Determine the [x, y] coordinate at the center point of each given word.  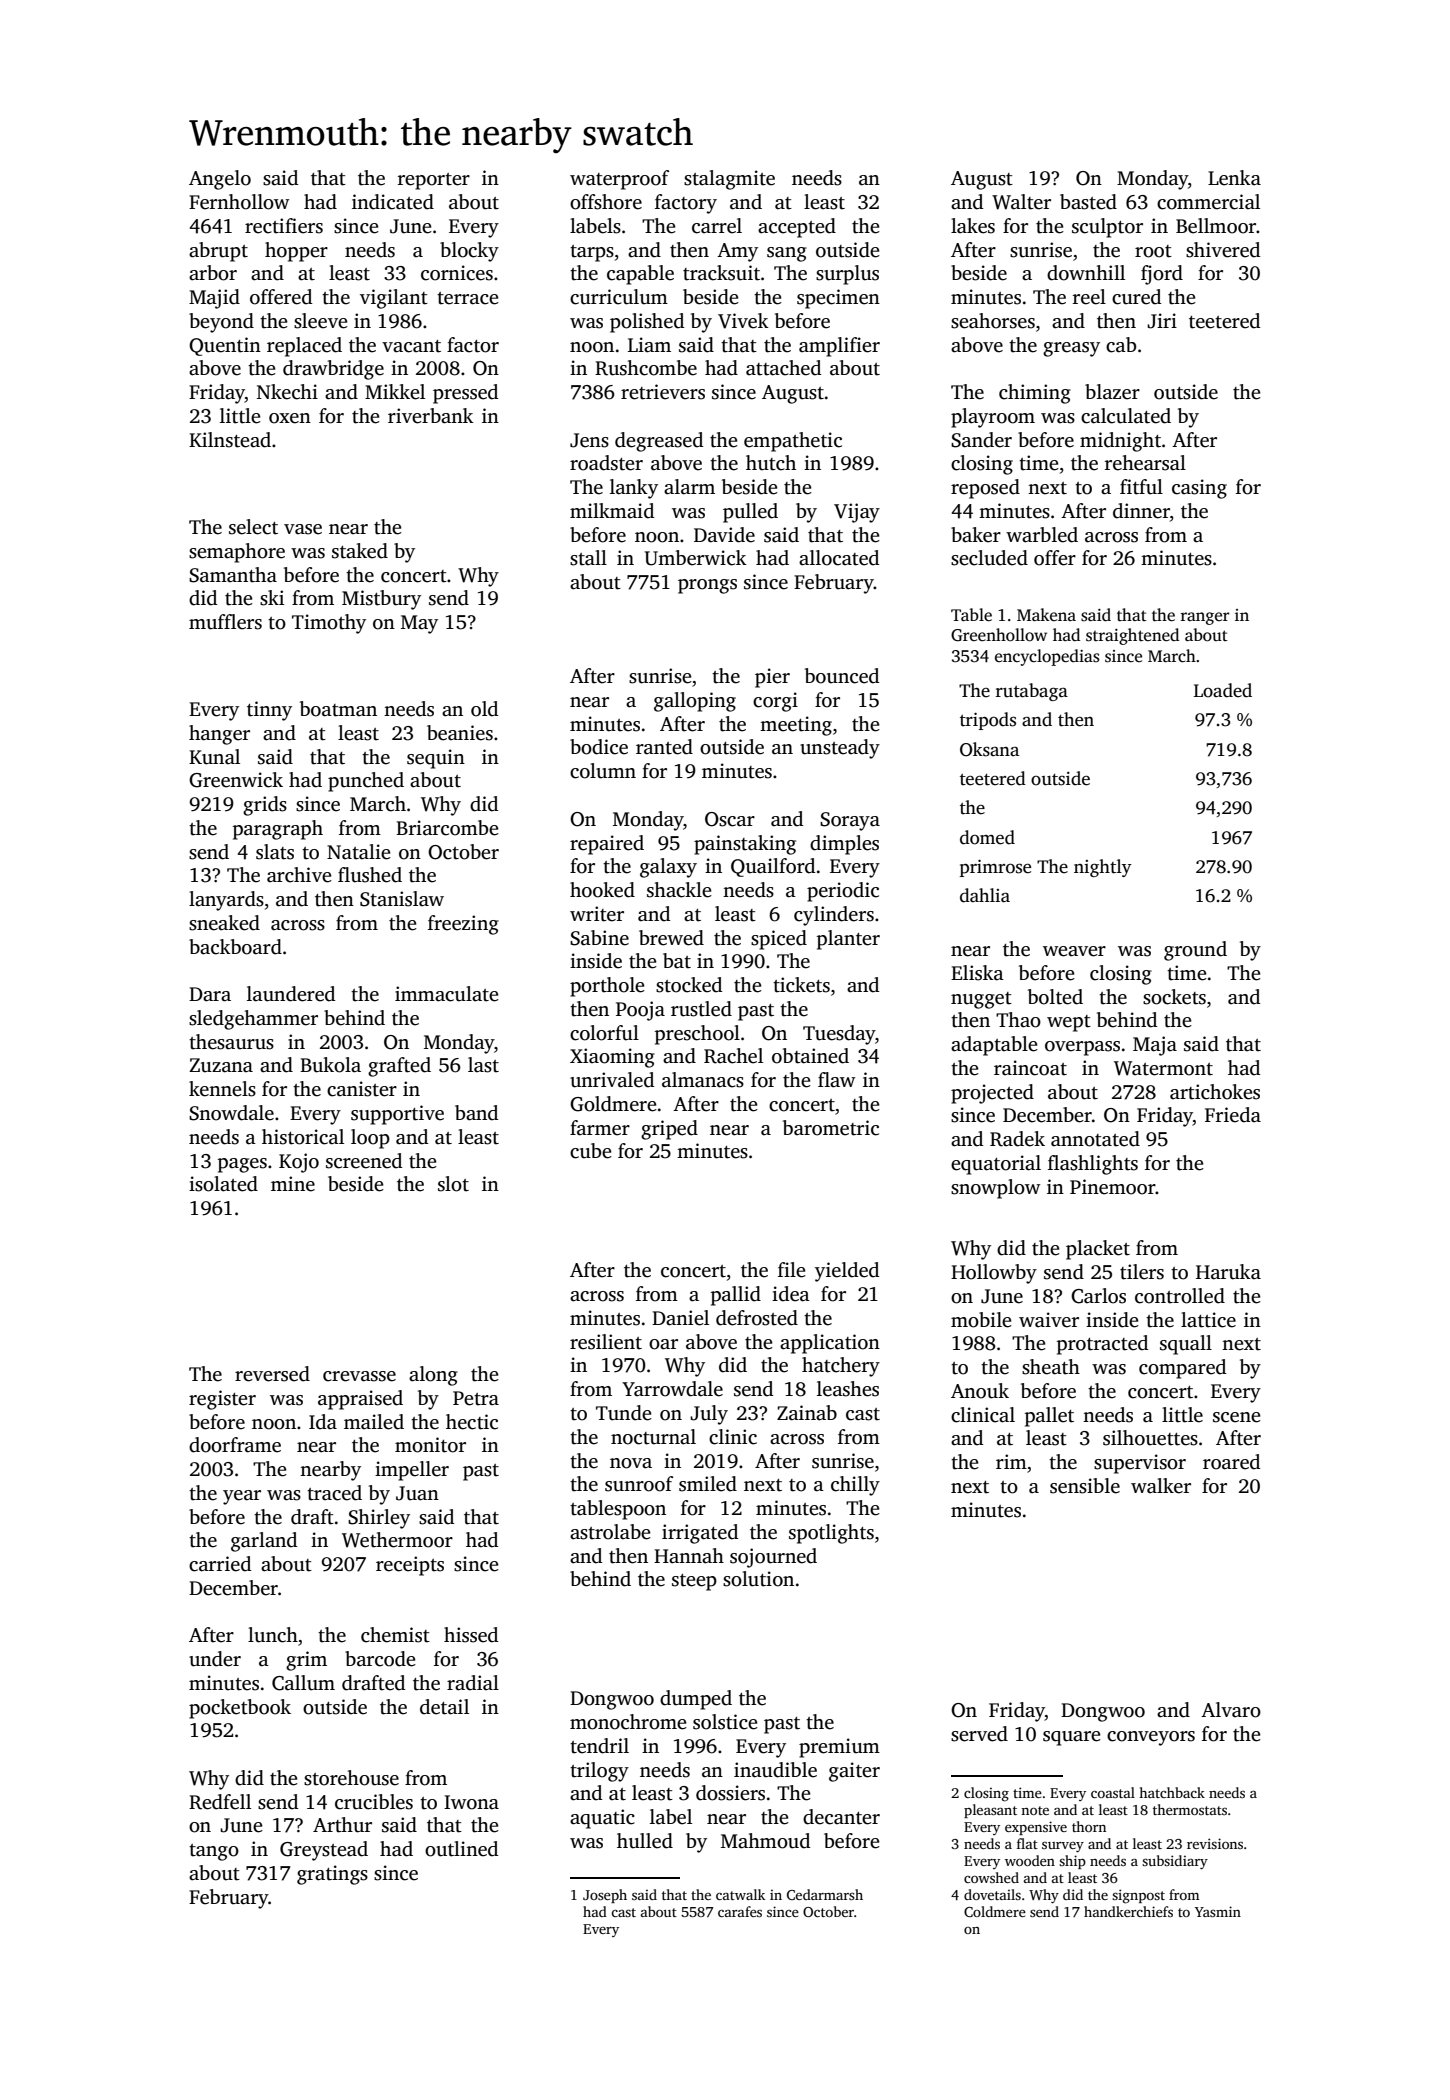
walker [1161, 1486]
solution [758, 1579]
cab [1121, 345]
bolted [1055, 997]
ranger [1205, 618]
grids [265, 806]
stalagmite [729, 180]
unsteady [840, 749]
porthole [607, 987]
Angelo [220, 180]
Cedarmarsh [825, 1894]
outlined [461, 1849]
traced [334, 1493]
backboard [235, 947]
